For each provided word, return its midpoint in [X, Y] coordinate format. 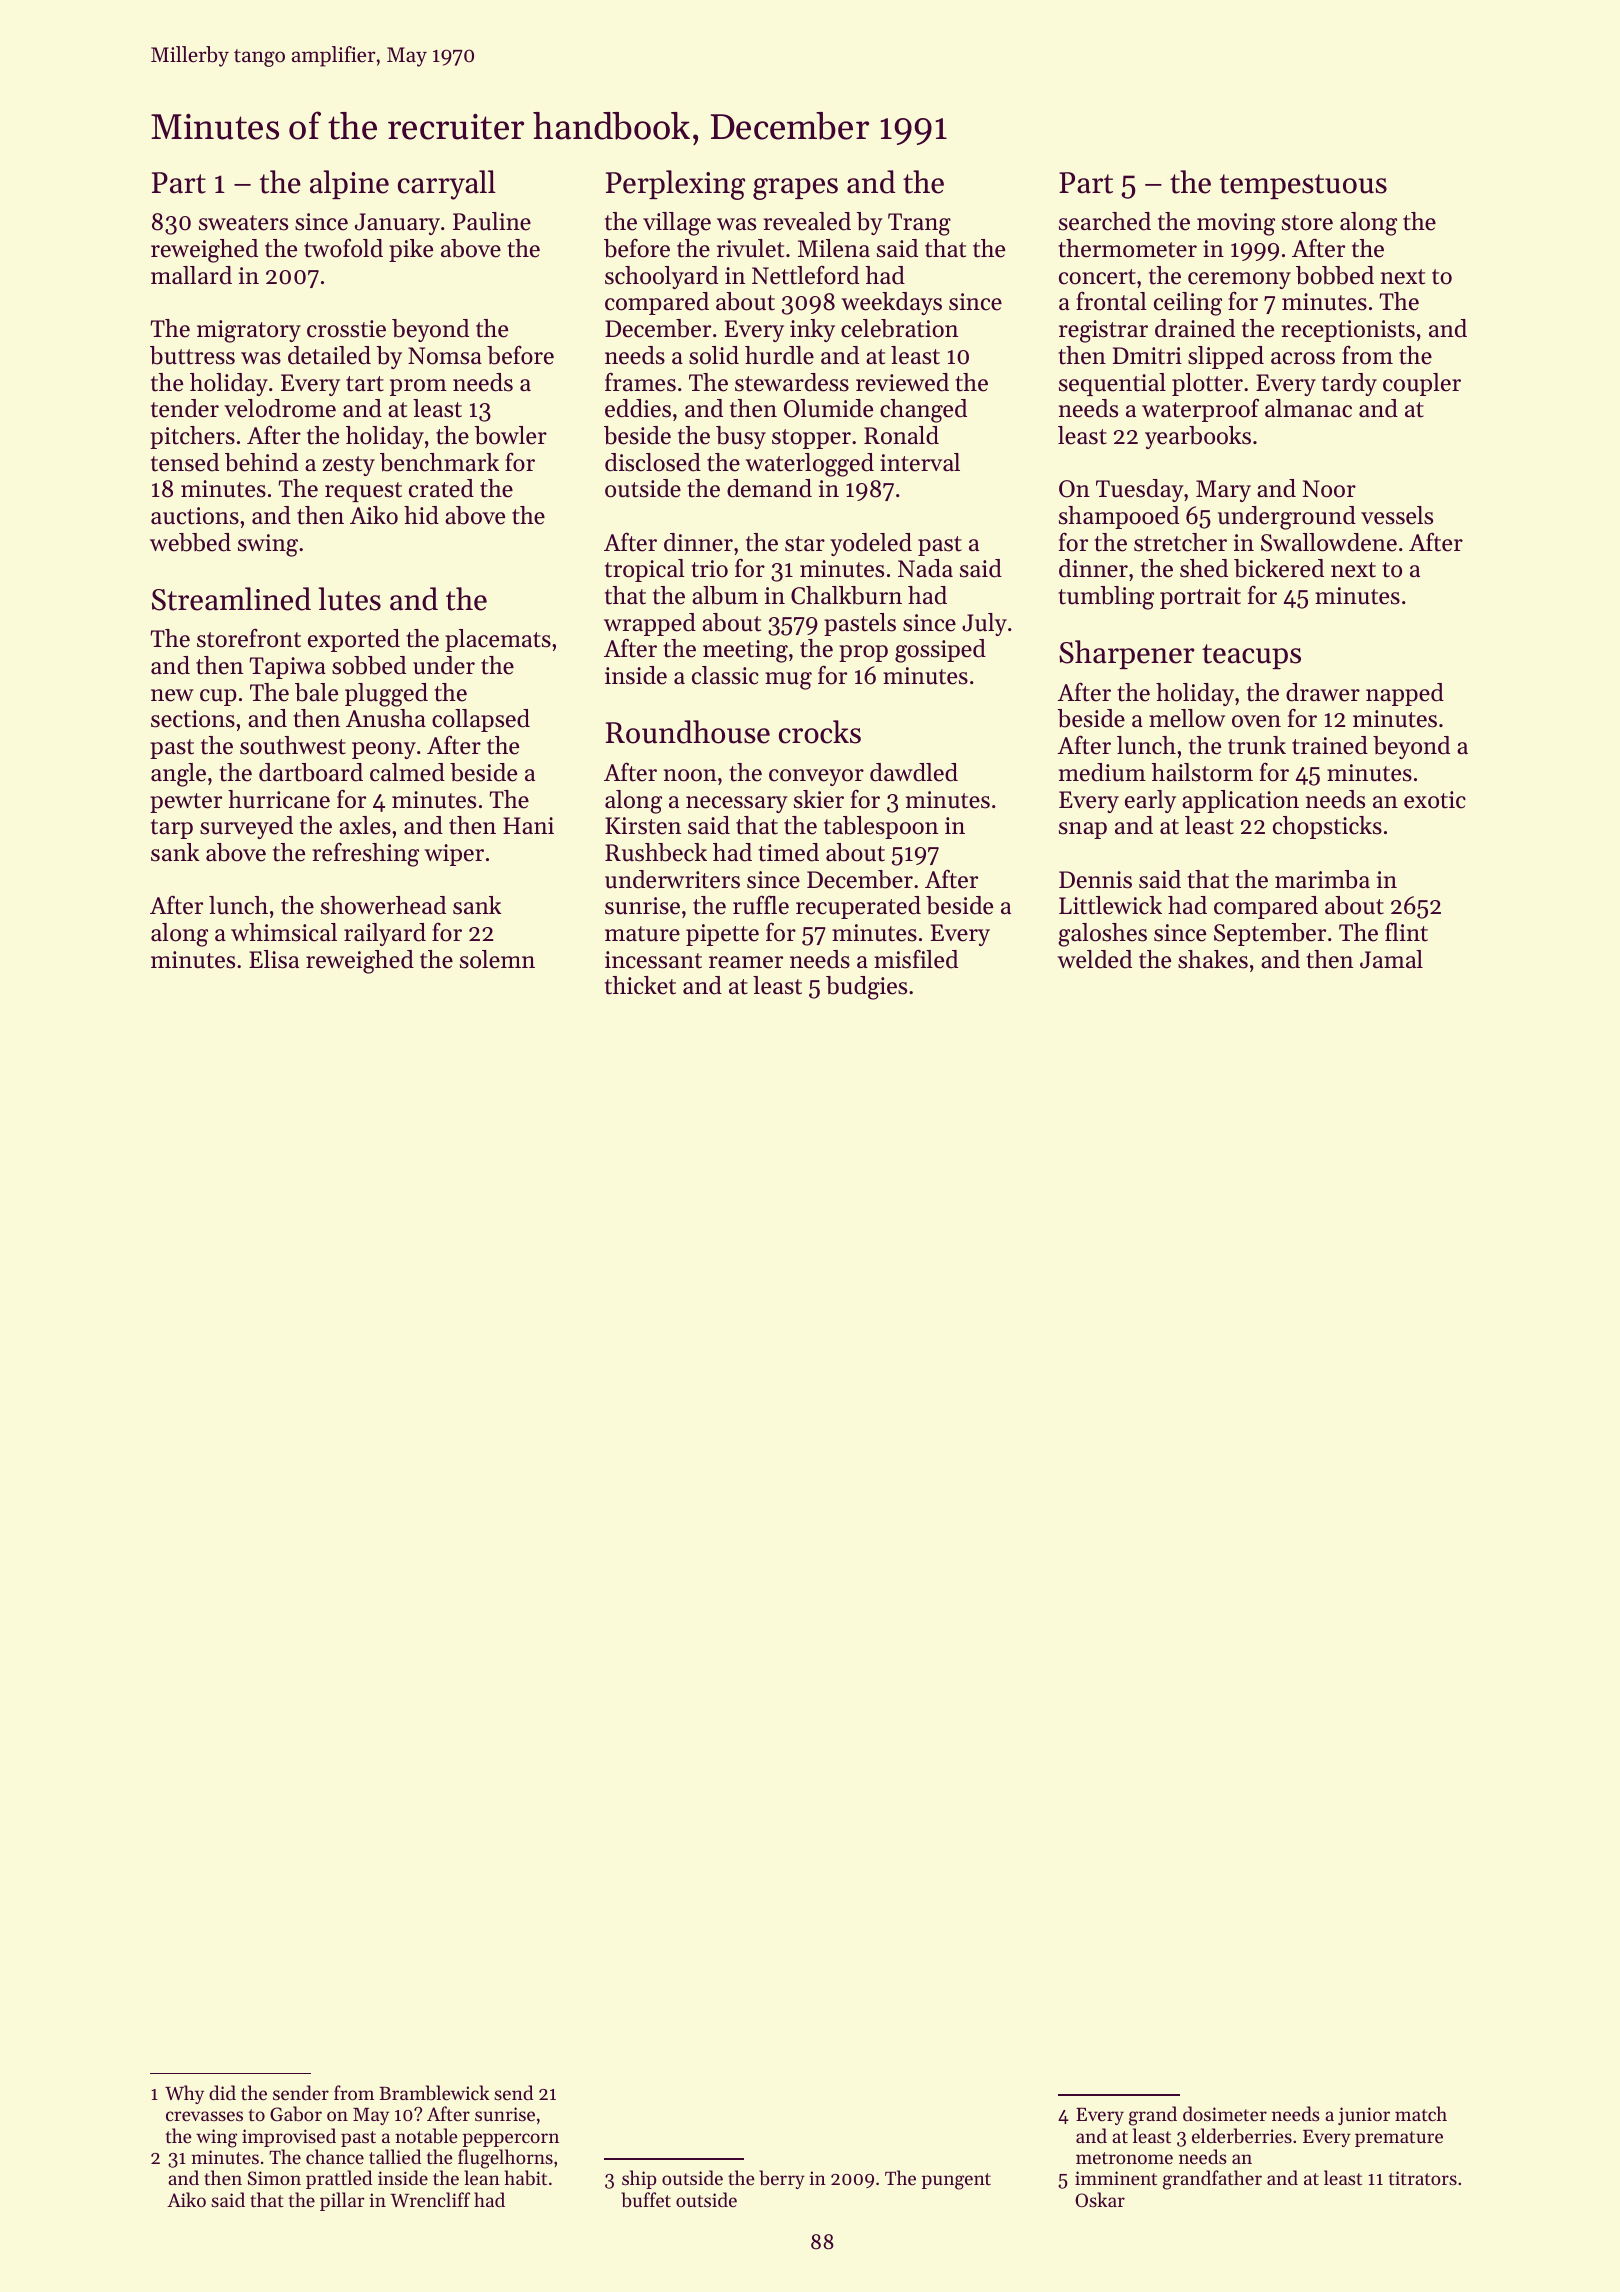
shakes [1213, 959]
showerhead [383, 905]
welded [1094, 959]
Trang [919, 224]
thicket [640, 985]
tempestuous [1303, 186]
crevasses [204, 2116]
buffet [646, 2199]
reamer [746, 962]
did [222, 2092]
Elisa [274, 959]
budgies [866, 988]
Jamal [1391, 959]
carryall [447, 185]
